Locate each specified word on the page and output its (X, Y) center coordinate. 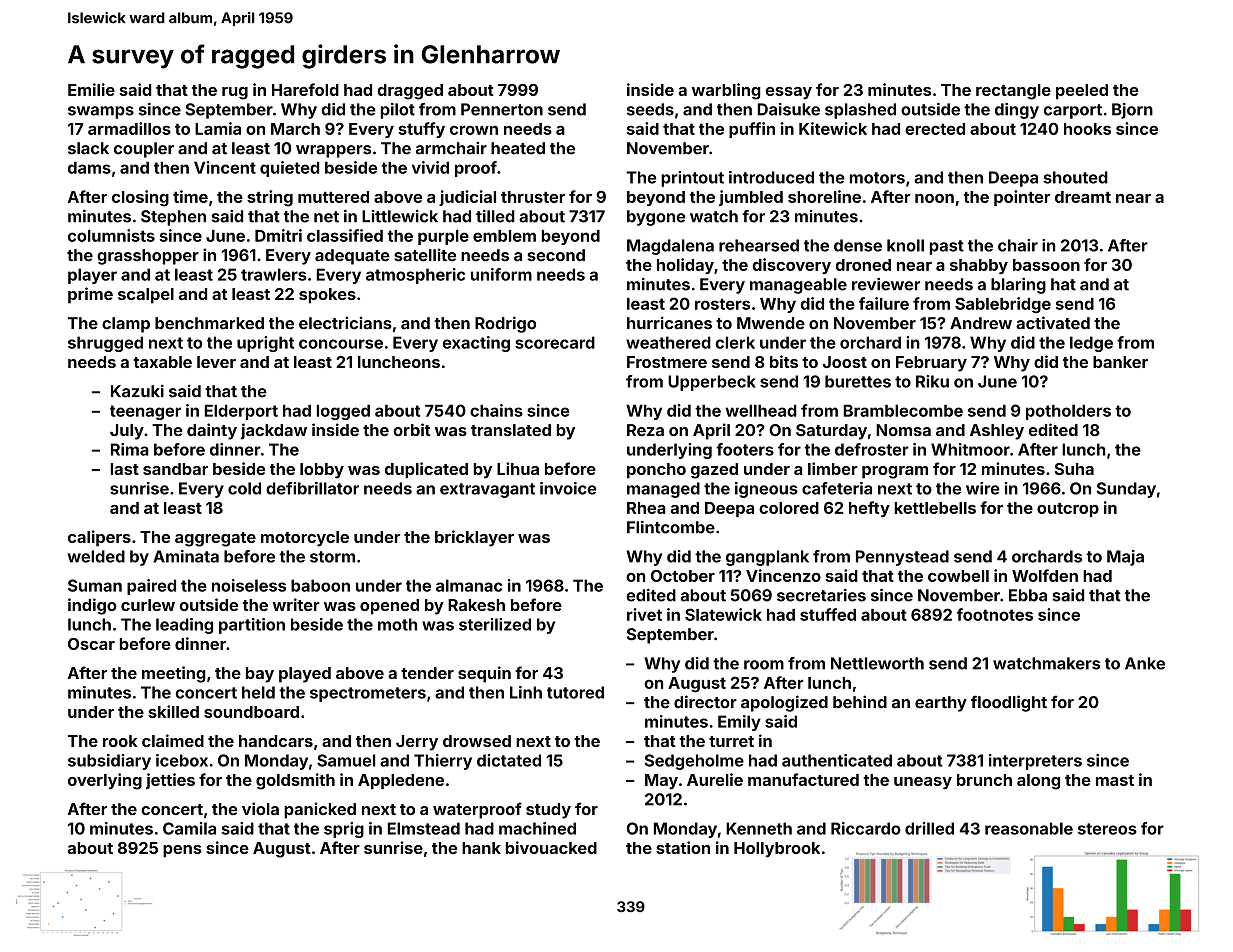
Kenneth (759, 828)
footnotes (995, 614)
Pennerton (502, 109)
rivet (644, 614)
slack (88, 148)
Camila (189, 828)
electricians (345, 323)
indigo (92, 606)
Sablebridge (1003, 305)
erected (935, 129)
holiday (685, 266)
